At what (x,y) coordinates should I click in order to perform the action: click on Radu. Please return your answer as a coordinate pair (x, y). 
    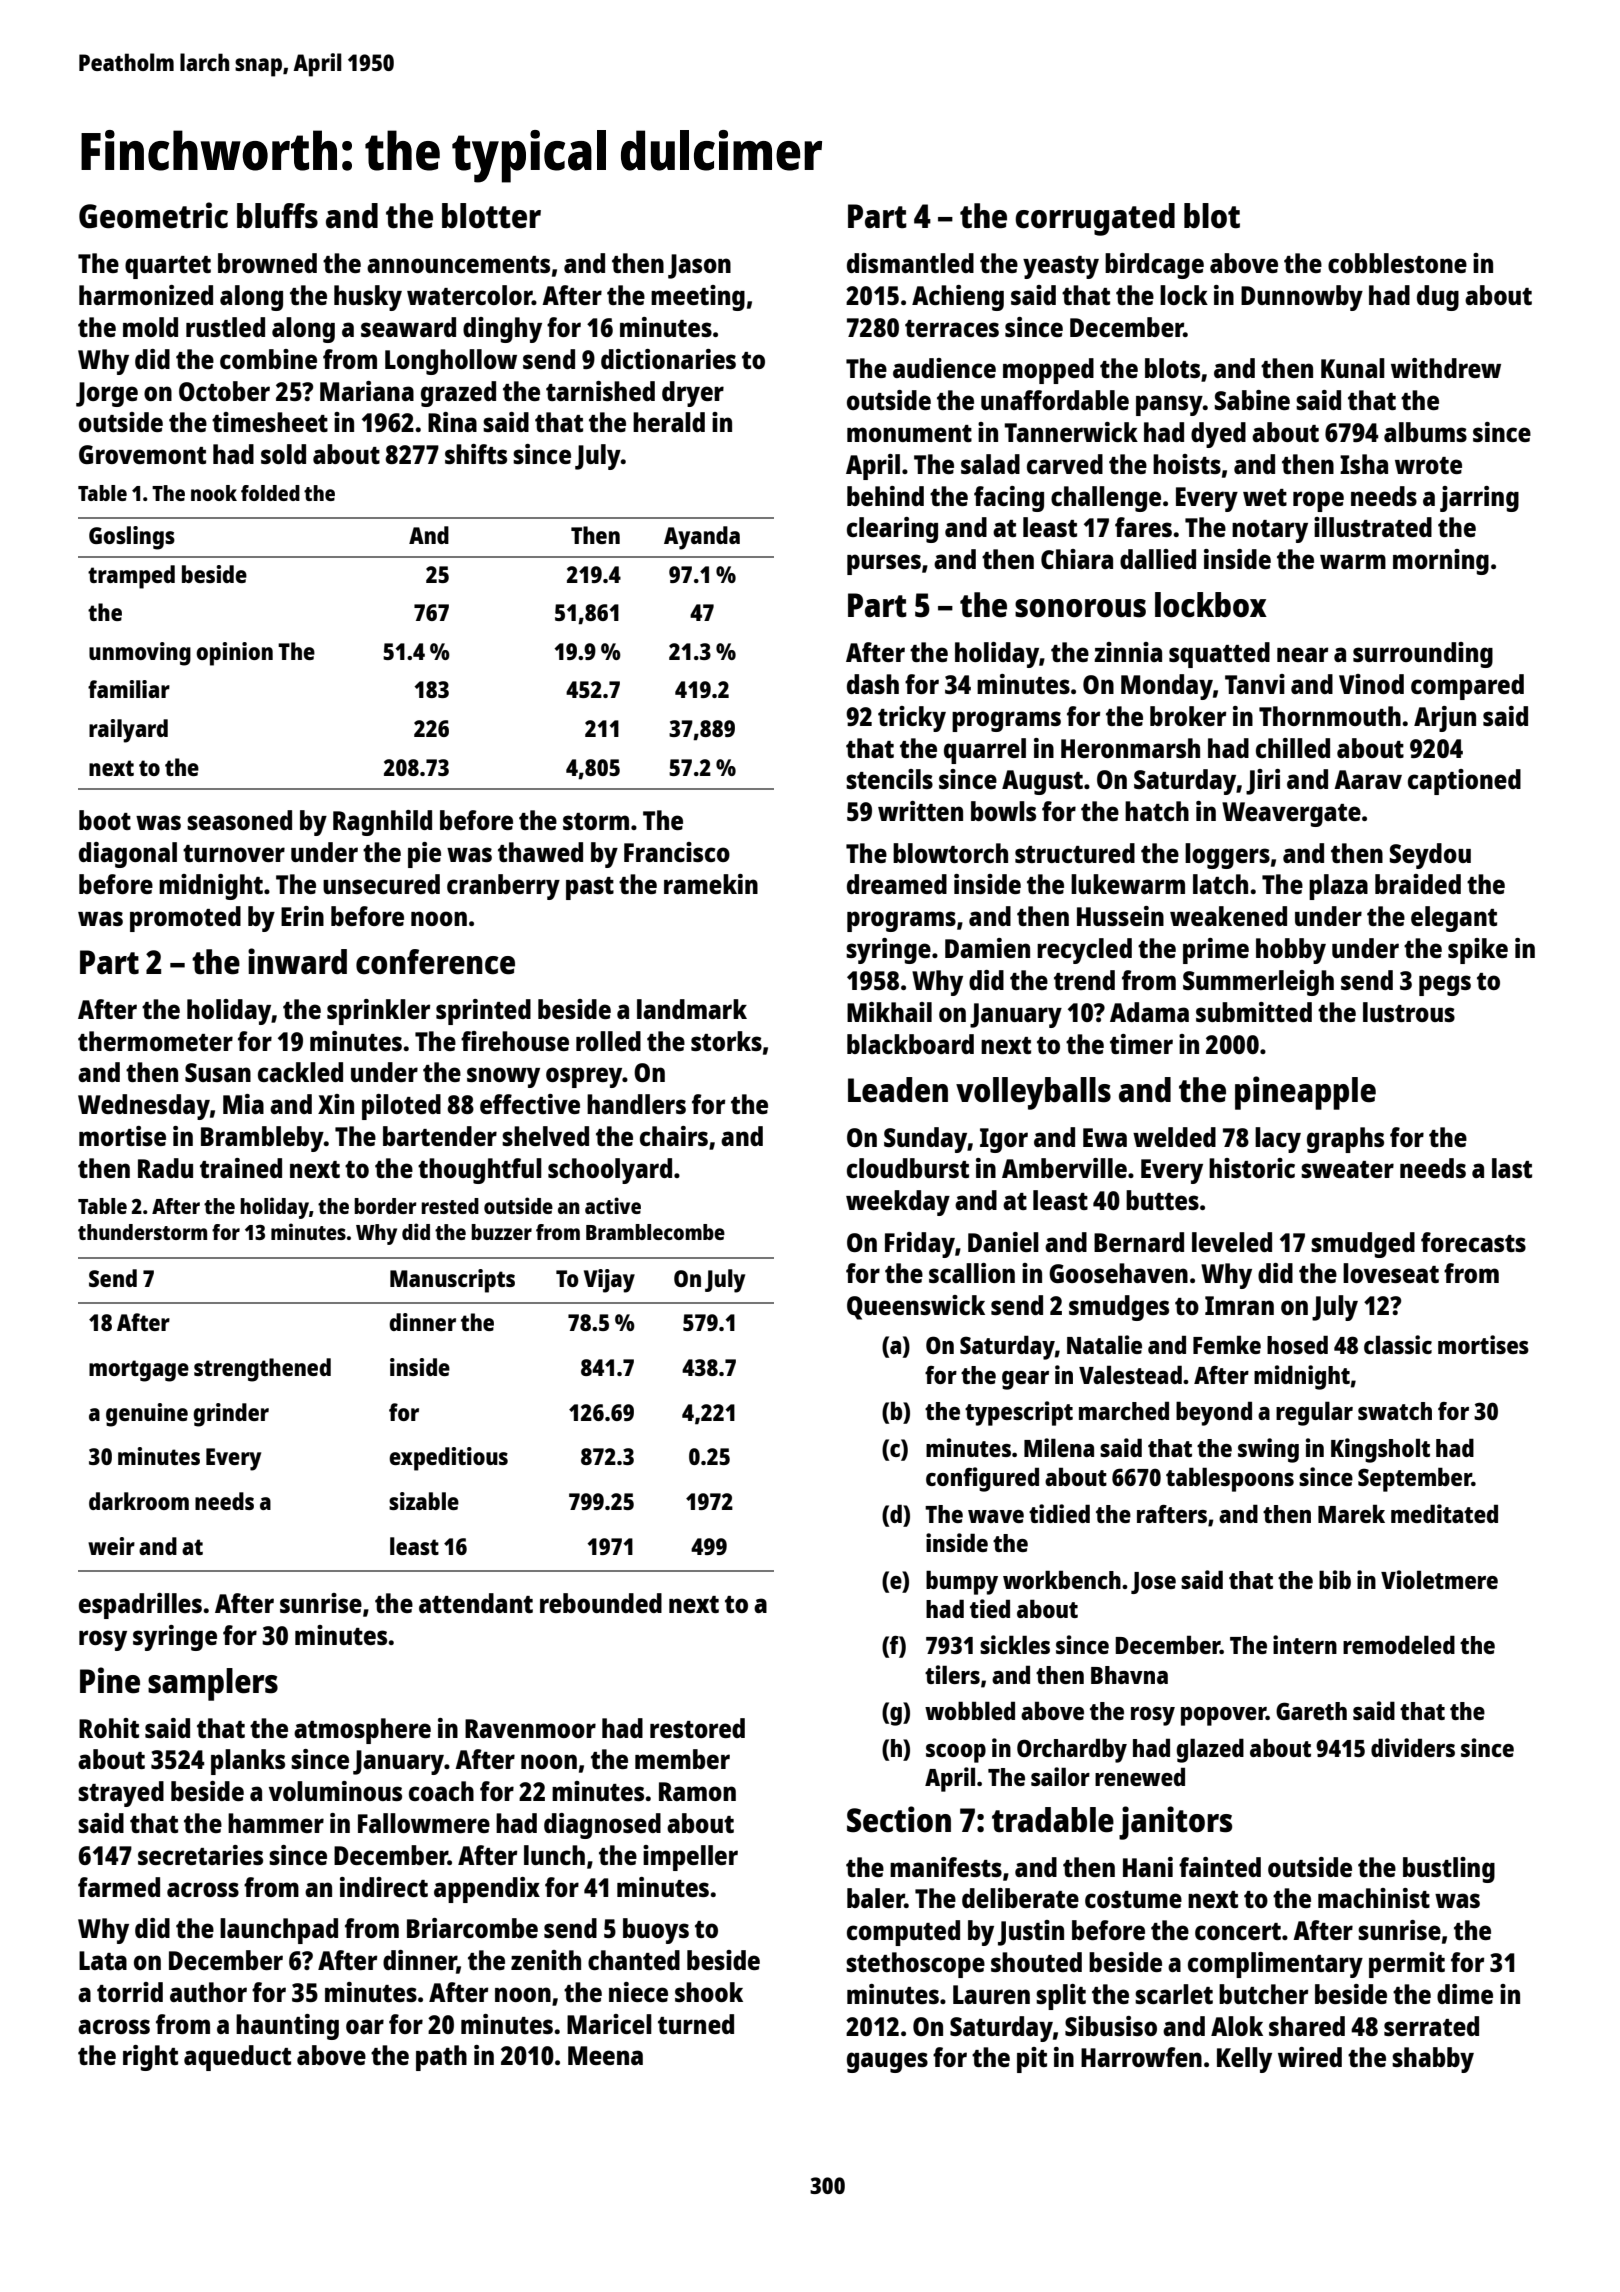
    Looking at the image, I should click on (165, 1168).
